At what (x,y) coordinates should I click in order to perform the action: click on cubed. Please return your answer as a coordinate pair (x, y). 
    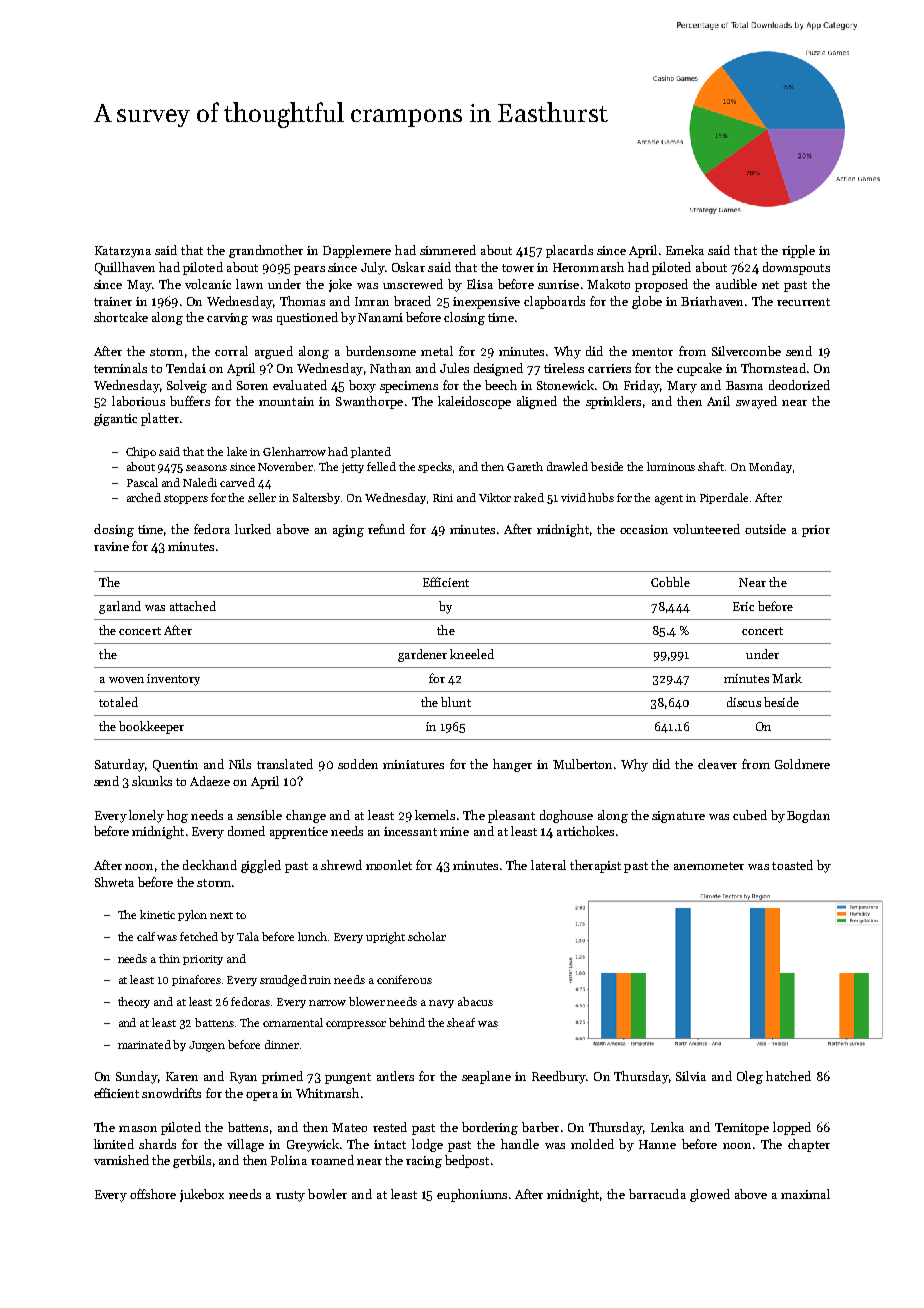
    Looking at the image, I should click on (750, 815).
